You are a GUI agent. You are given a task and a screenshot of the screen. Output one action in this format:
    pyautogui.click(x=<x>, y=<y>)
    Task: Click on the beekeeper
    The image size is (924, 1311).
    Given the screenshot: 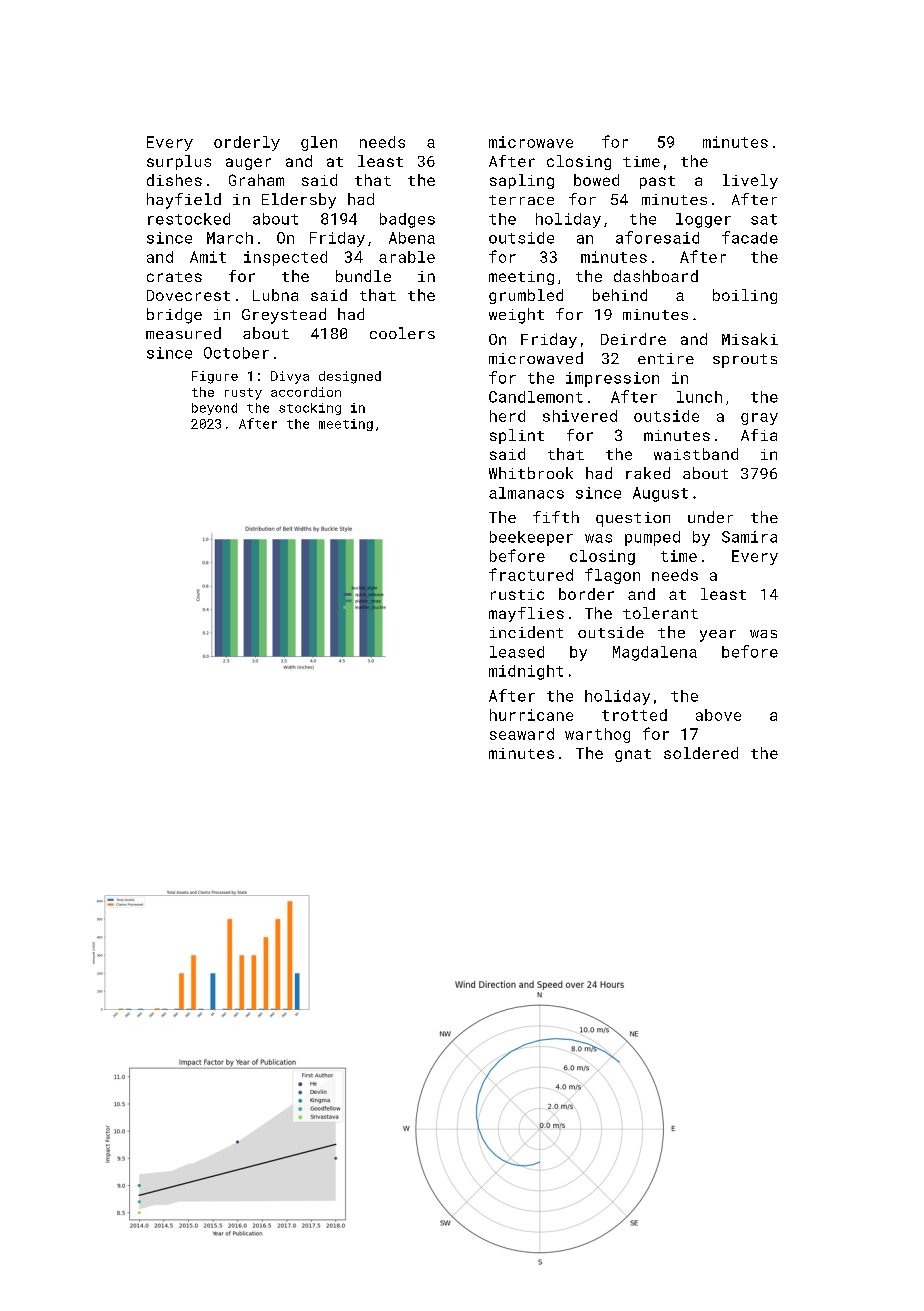 What is the action you would take?
    pyautogui.click(x=531, y=538)
